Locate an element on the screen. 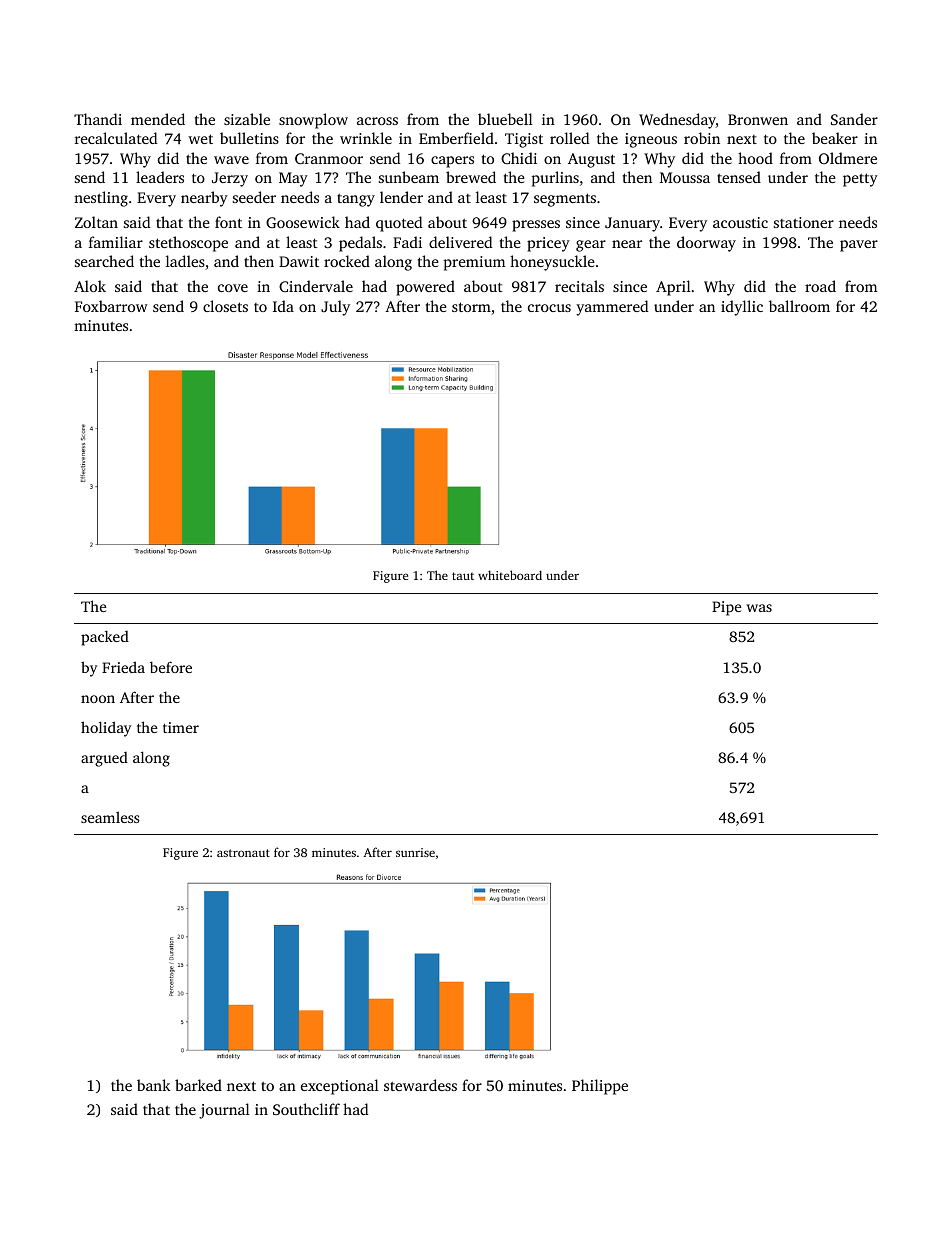 The width and height of the screenshot is (952, 1233). rolled is located at coordinates (569, 138).
